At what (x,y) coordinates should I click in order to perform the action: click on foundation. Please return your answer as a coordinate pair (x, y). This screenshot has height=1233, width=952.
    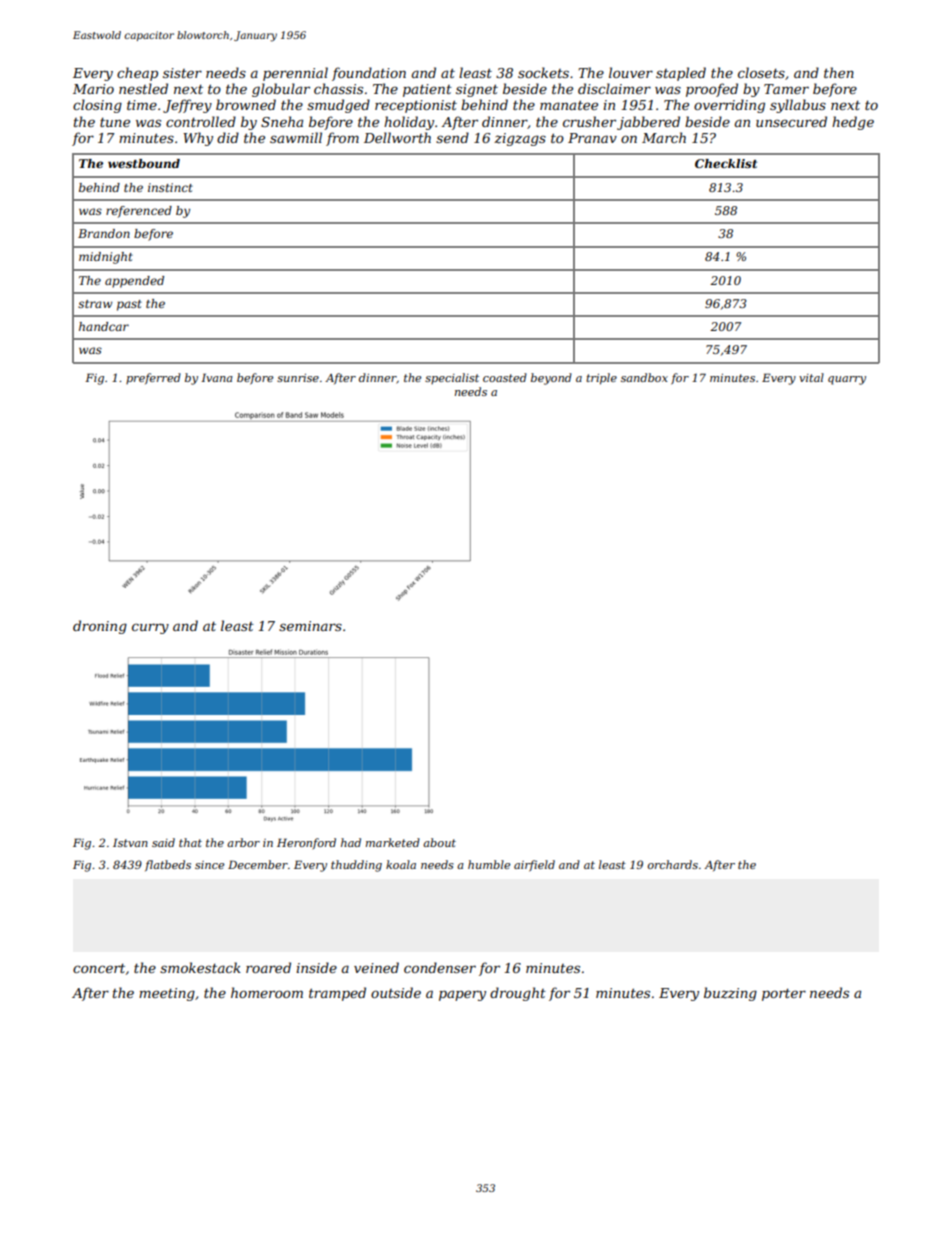
    Looking at the image, I should click on (369, 74).
